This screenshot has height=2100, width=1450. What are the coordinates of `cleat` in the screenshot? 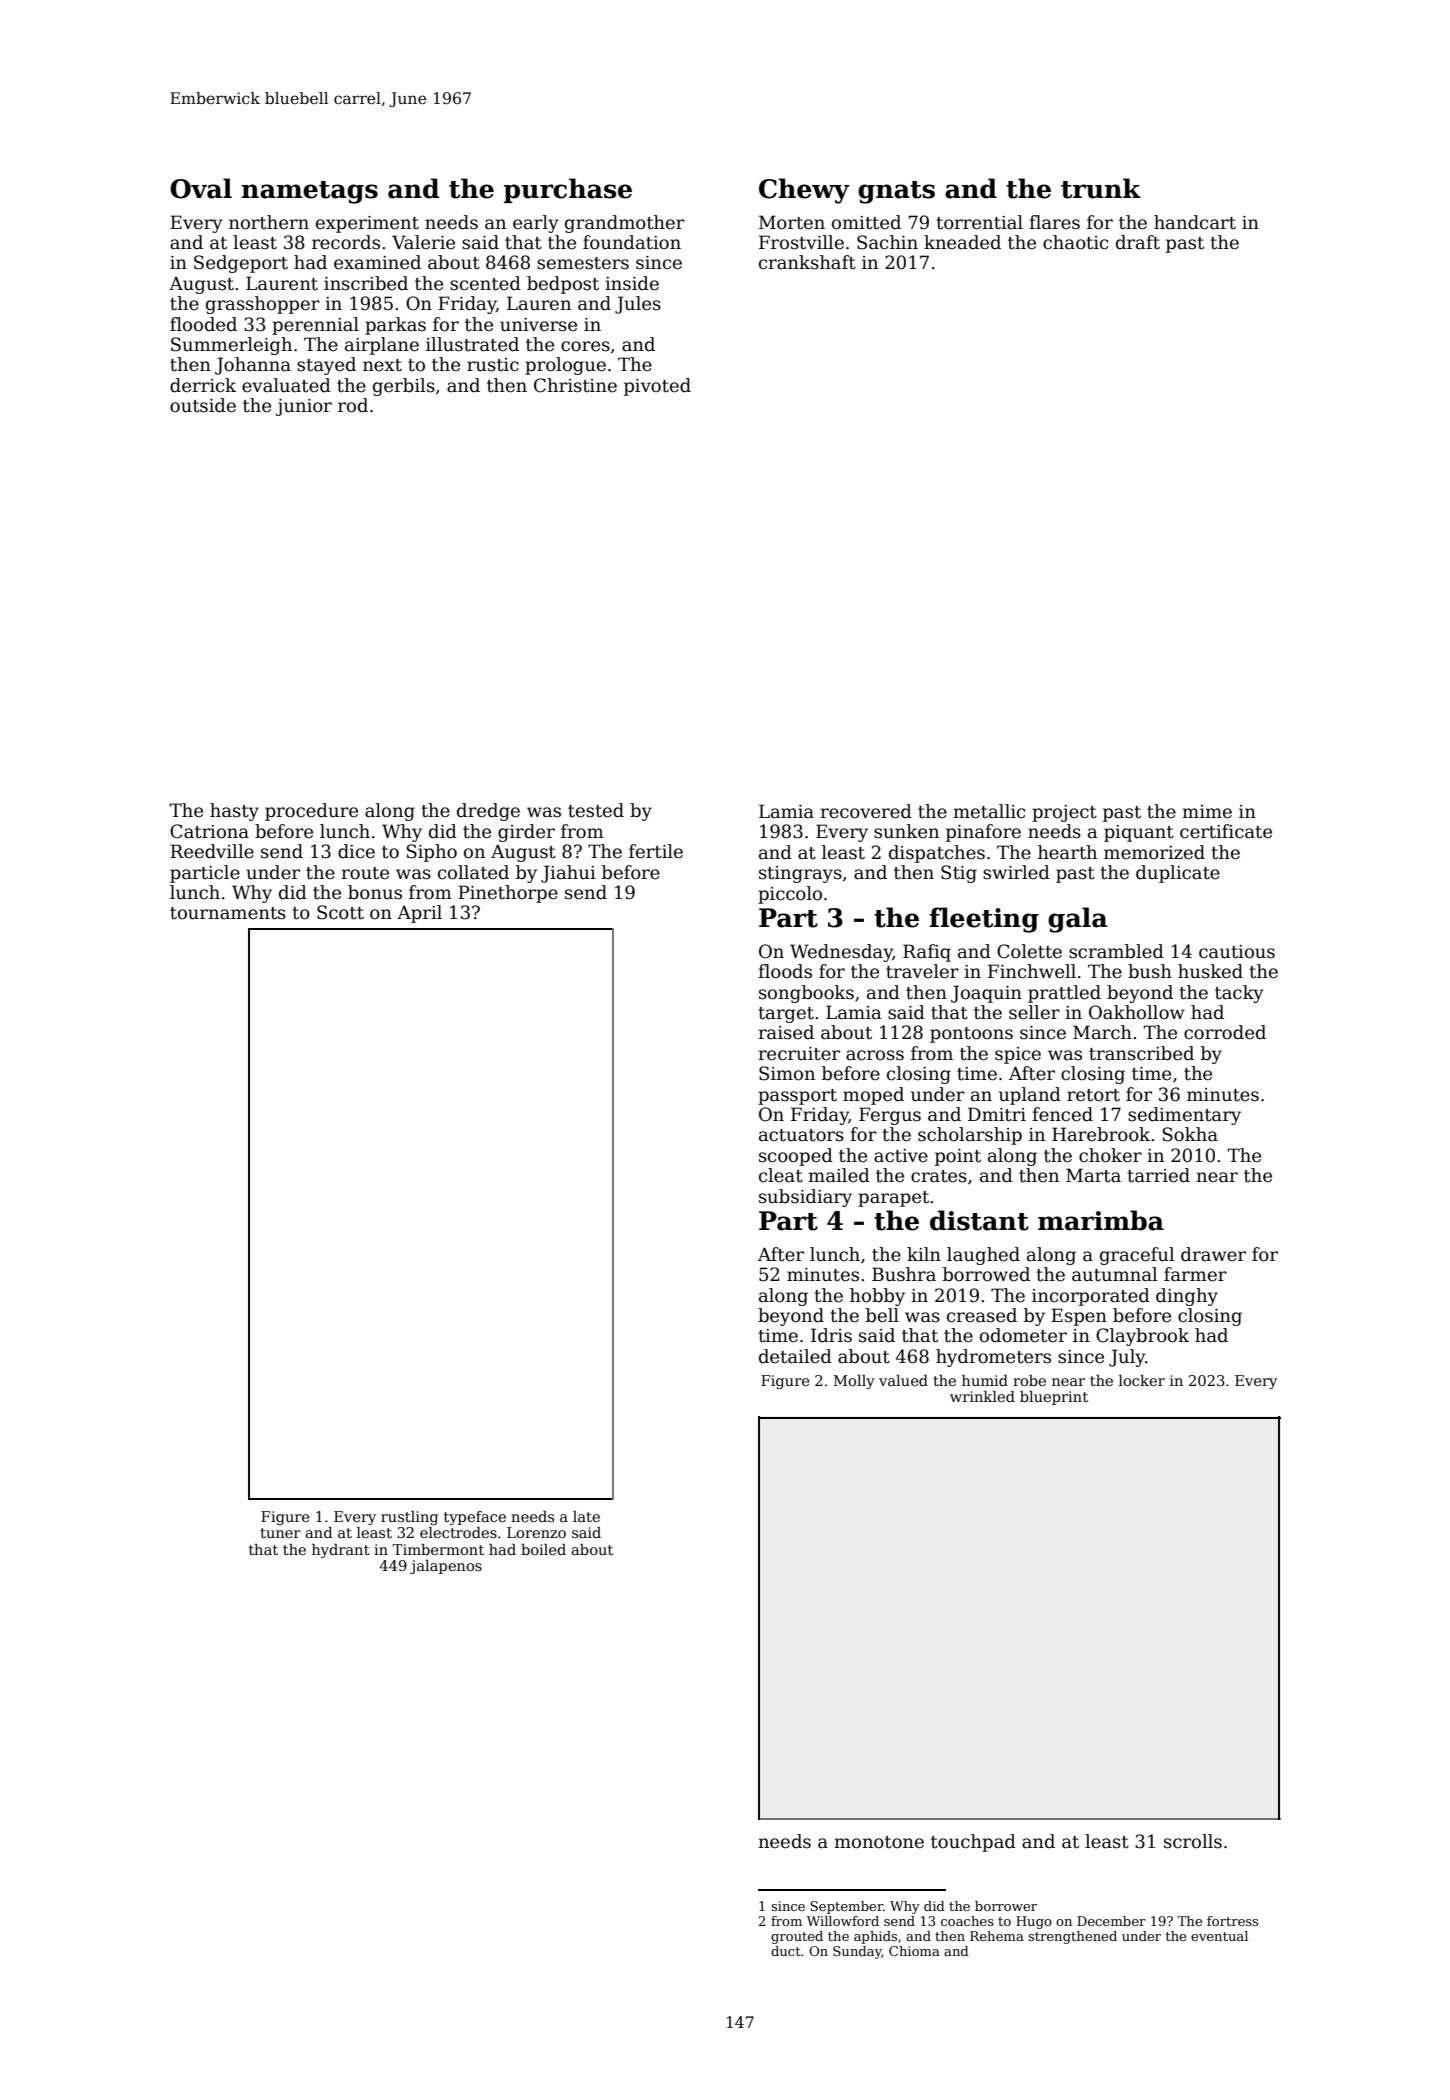 It's located at (781, 1175).
